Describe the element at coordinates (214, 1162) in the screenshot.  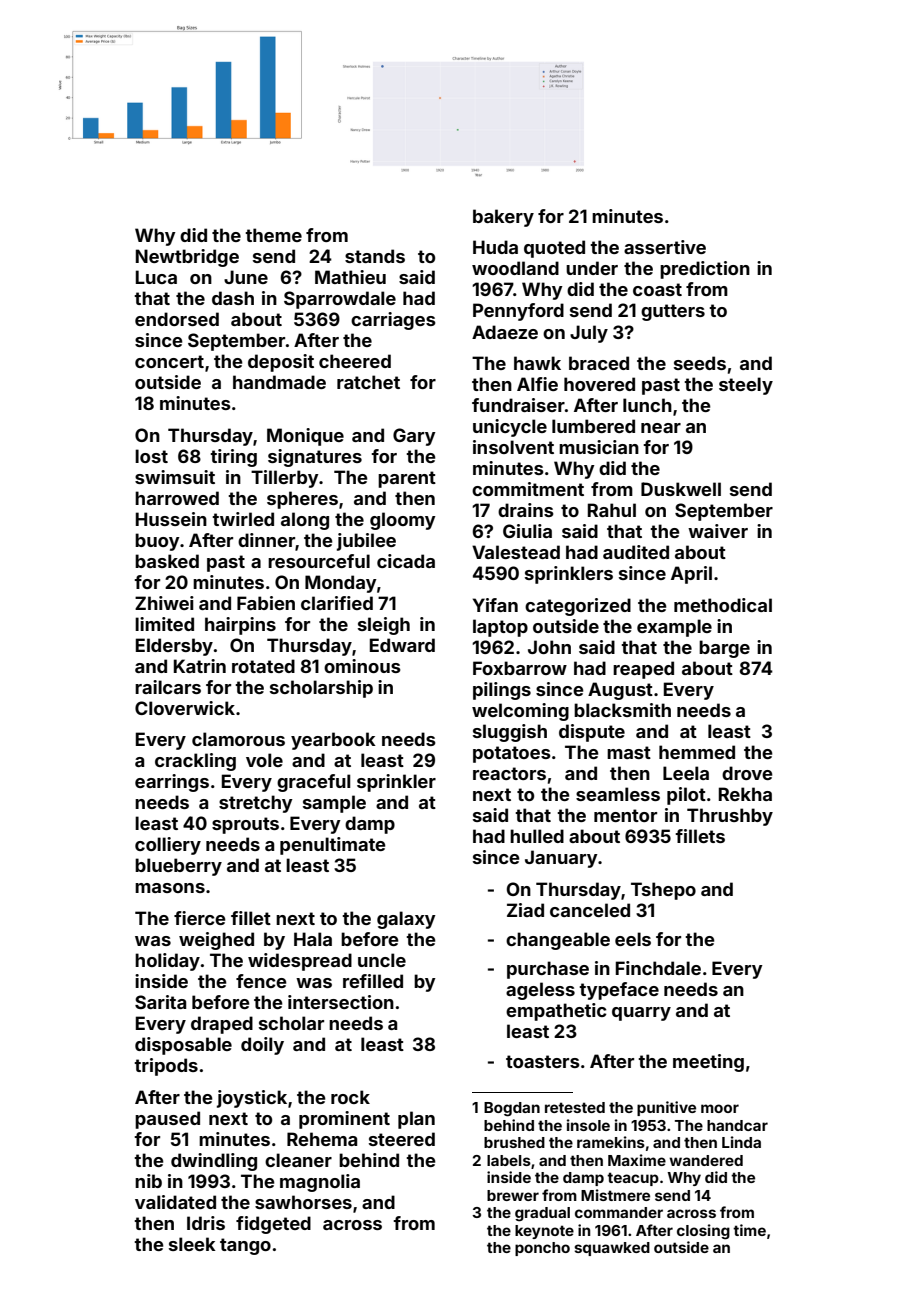
I see `dwindling` at that location.
